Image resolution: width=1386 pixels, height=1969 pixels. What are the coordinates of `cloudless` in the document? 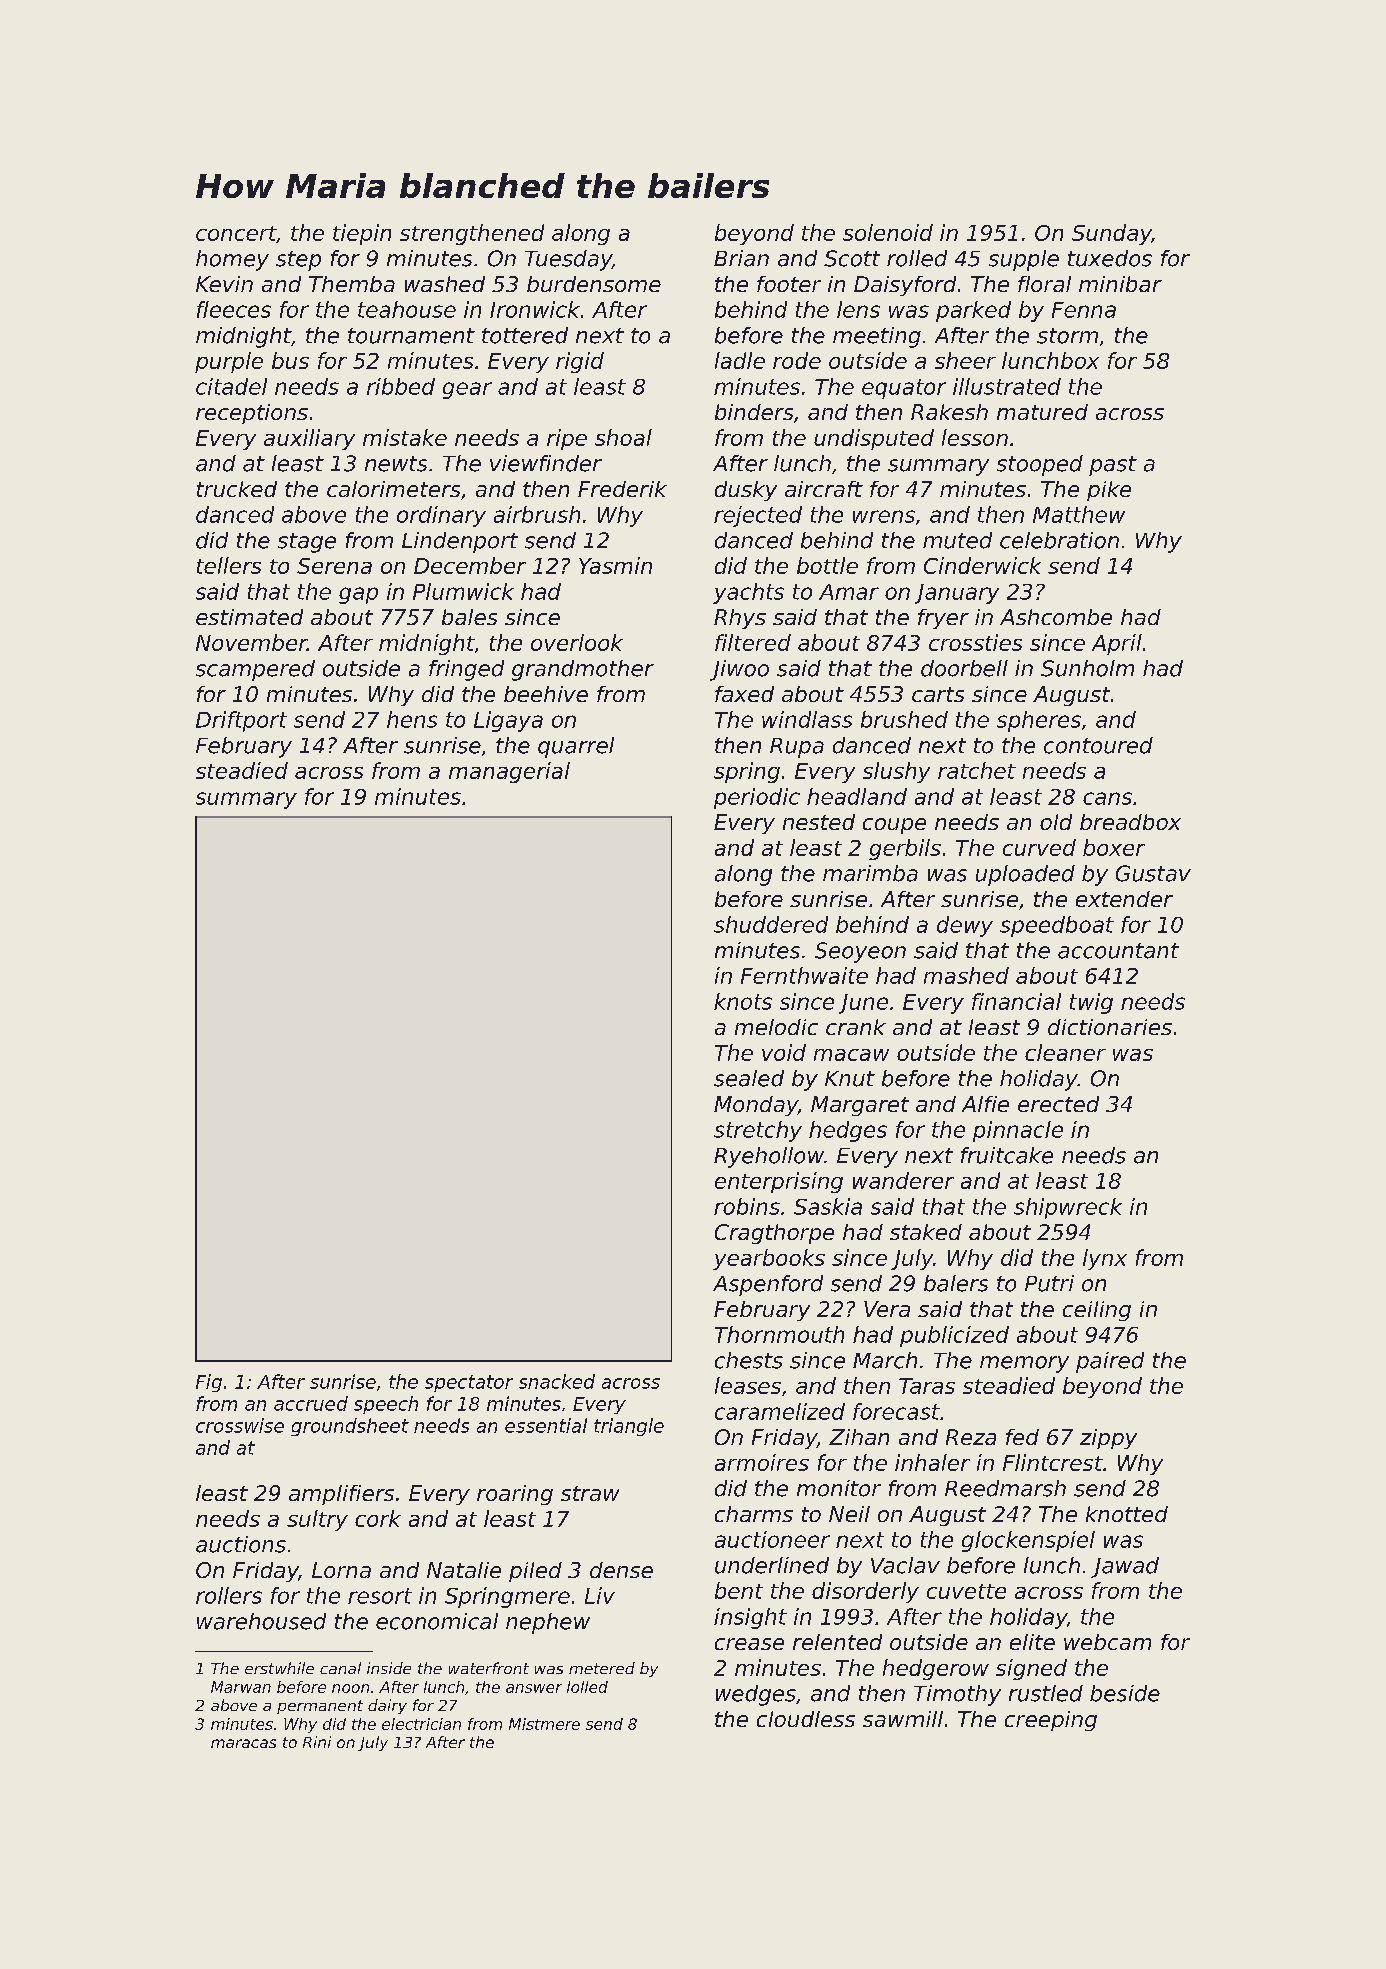 It's located at (806, 1719).
